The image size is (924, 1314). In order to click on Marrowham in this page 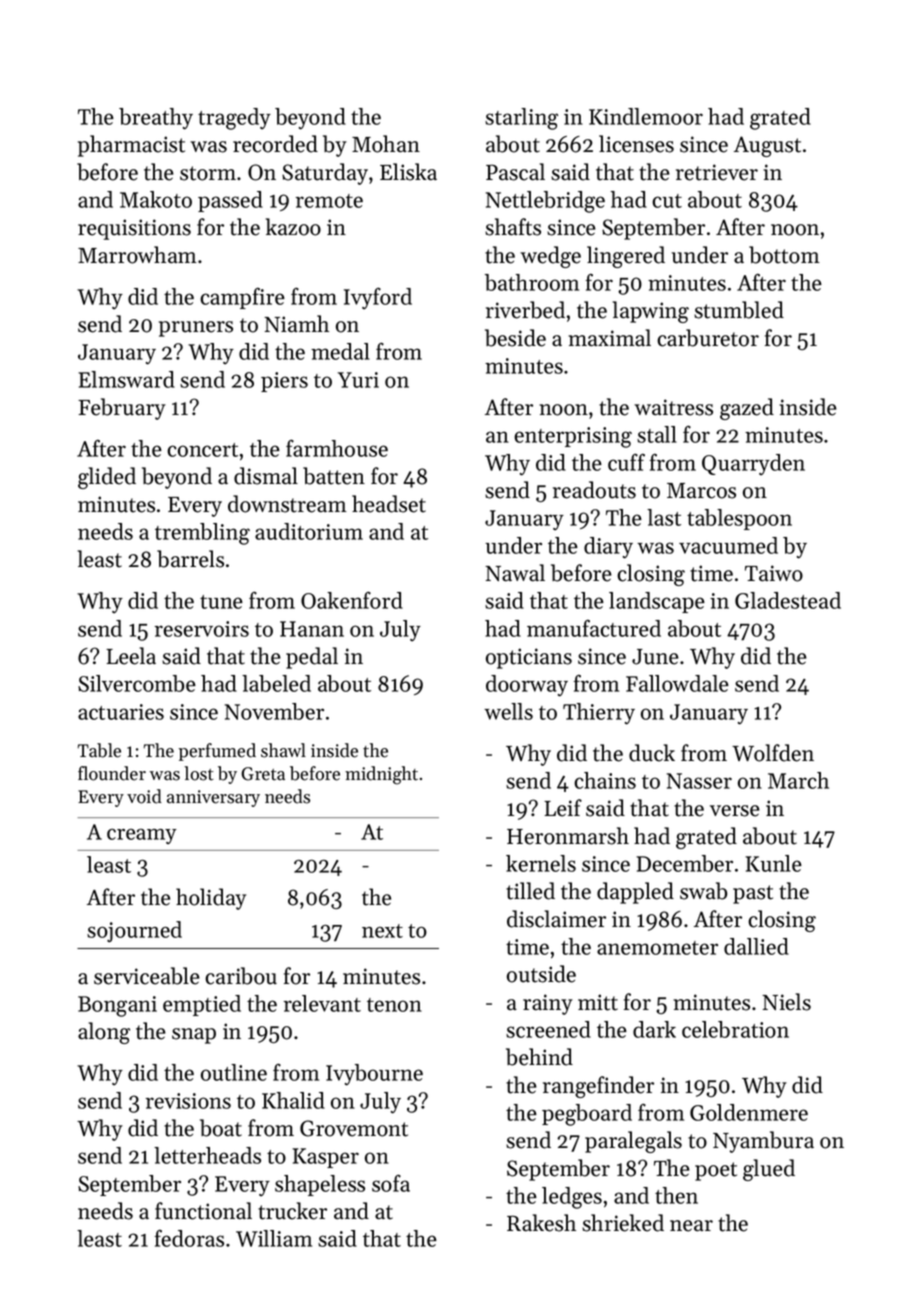, I will do `click(137, 255)`.
